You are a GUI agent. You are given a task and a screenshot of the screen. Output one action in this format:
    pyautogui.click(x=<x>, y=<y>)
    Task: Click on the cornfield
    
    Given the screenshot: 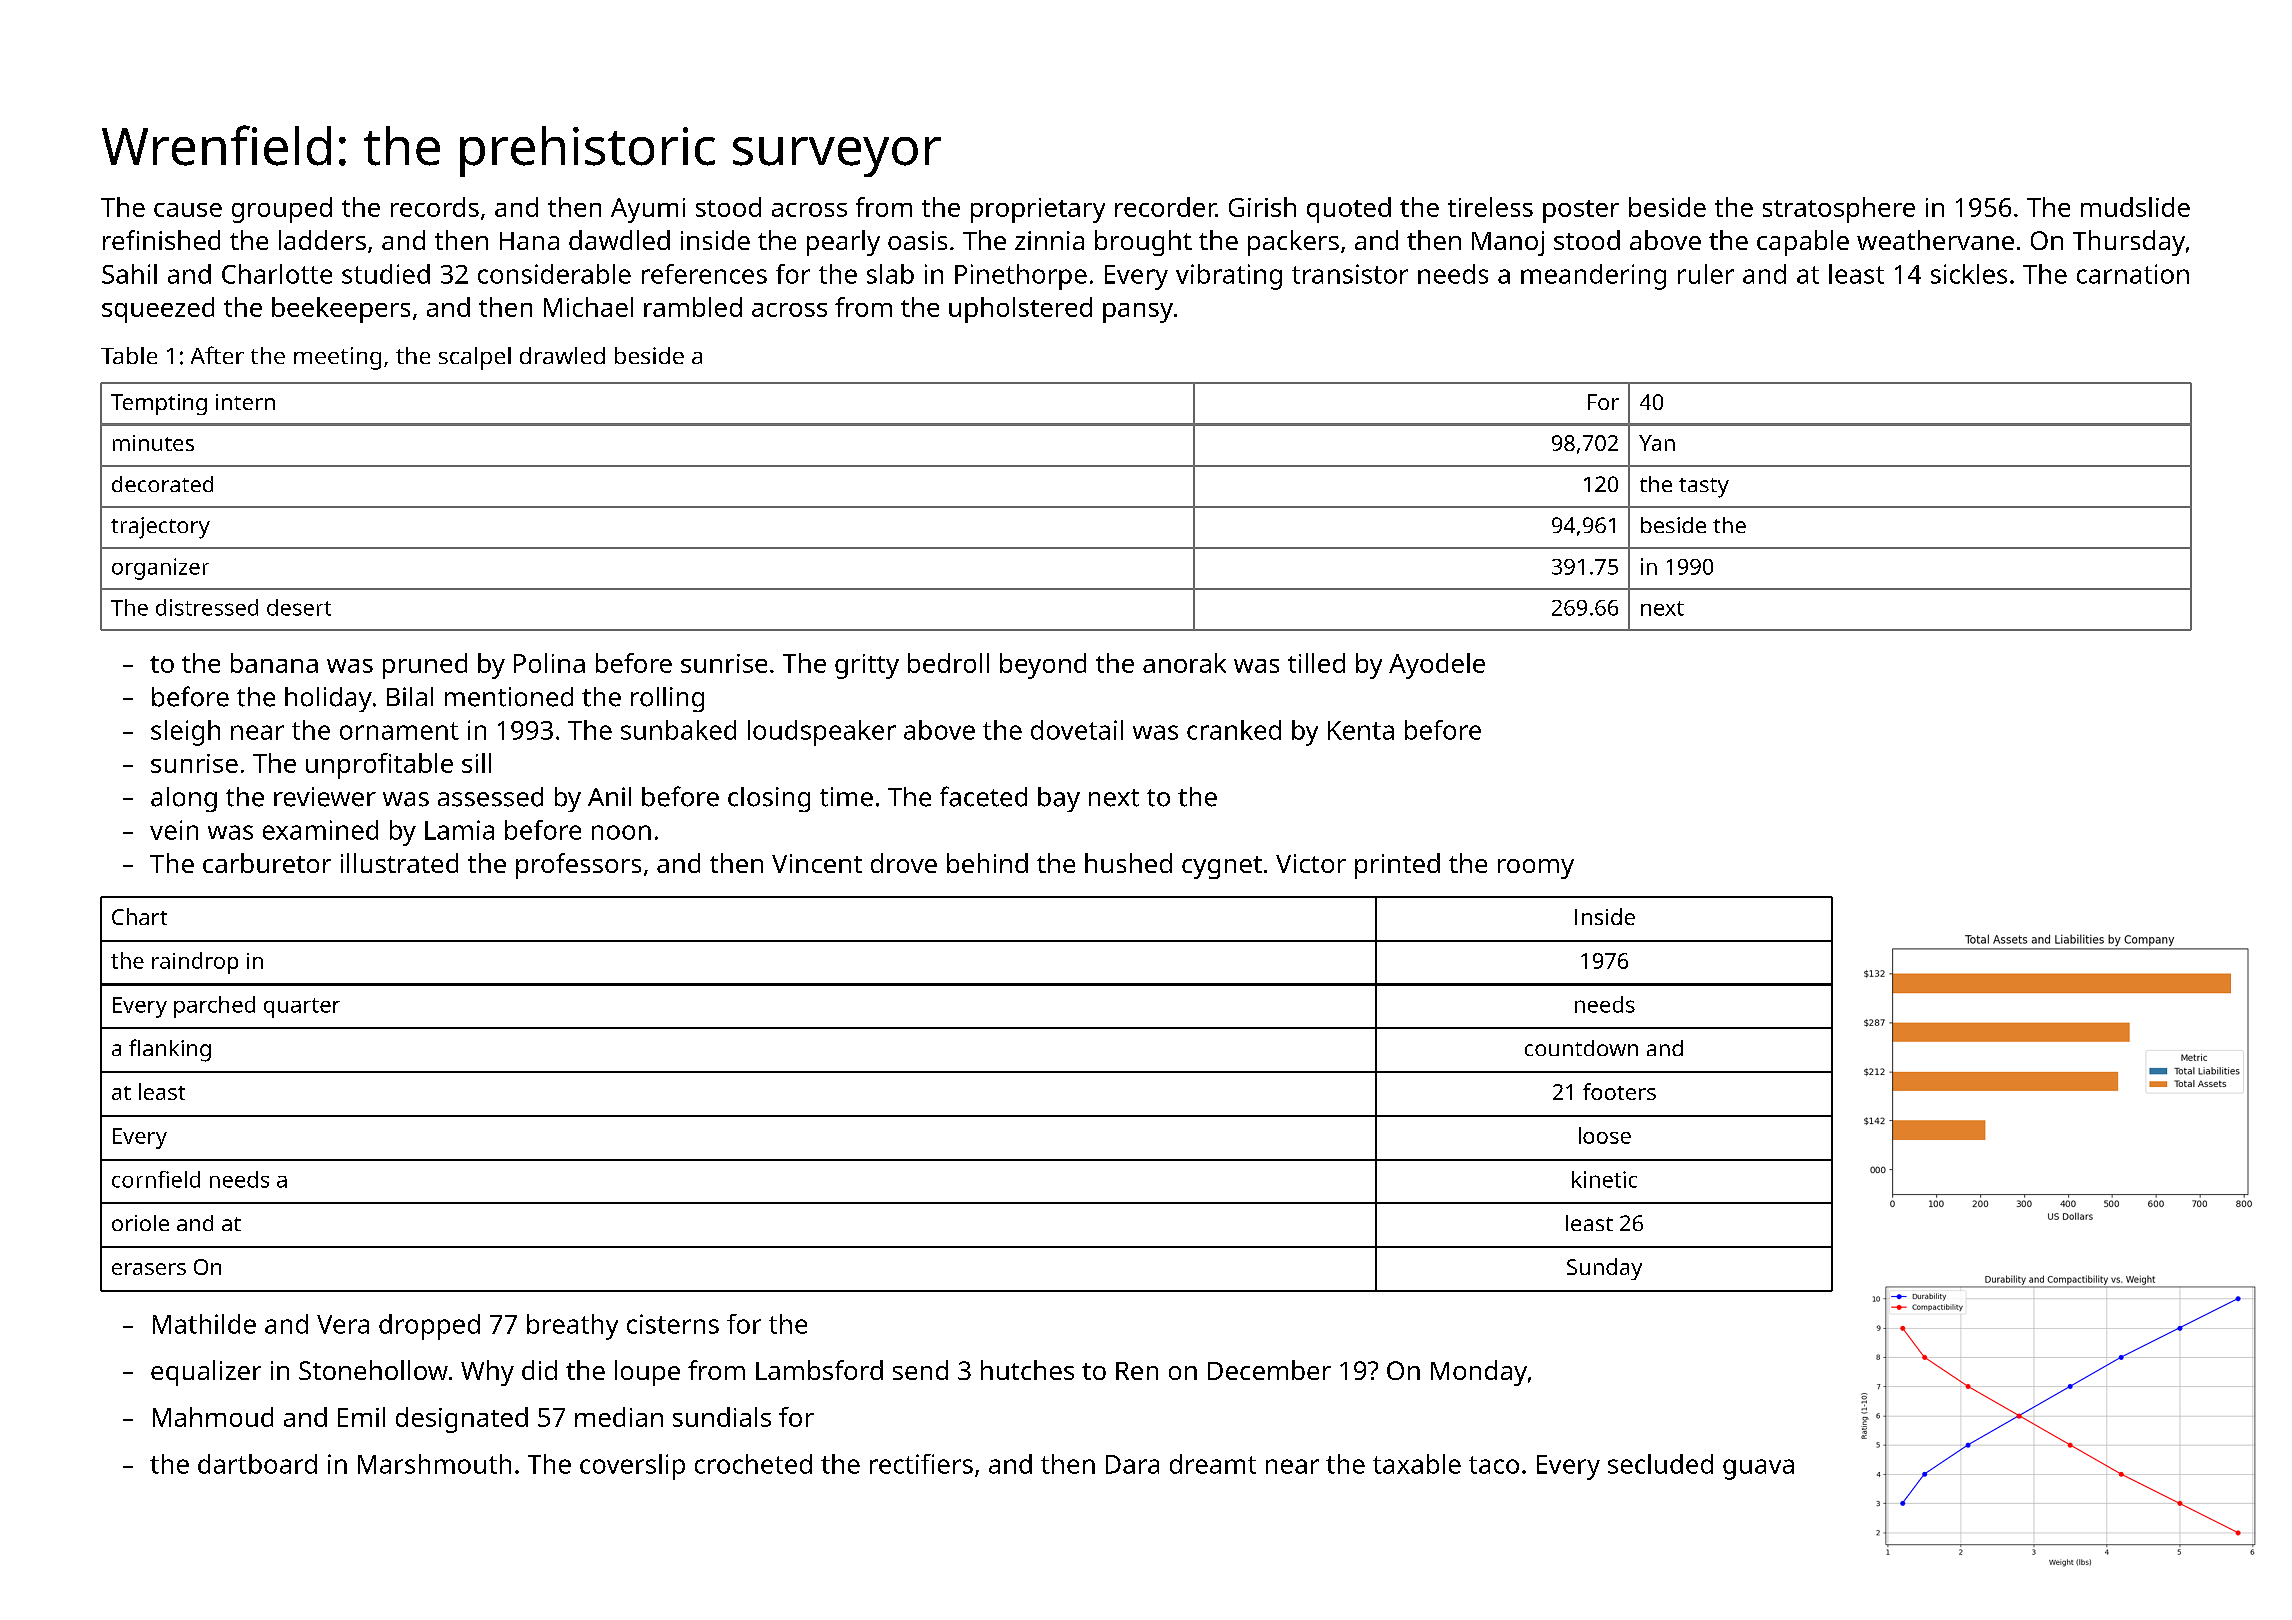 What is the action you would take?
    pyautogui.click(x=156, y=1179)
